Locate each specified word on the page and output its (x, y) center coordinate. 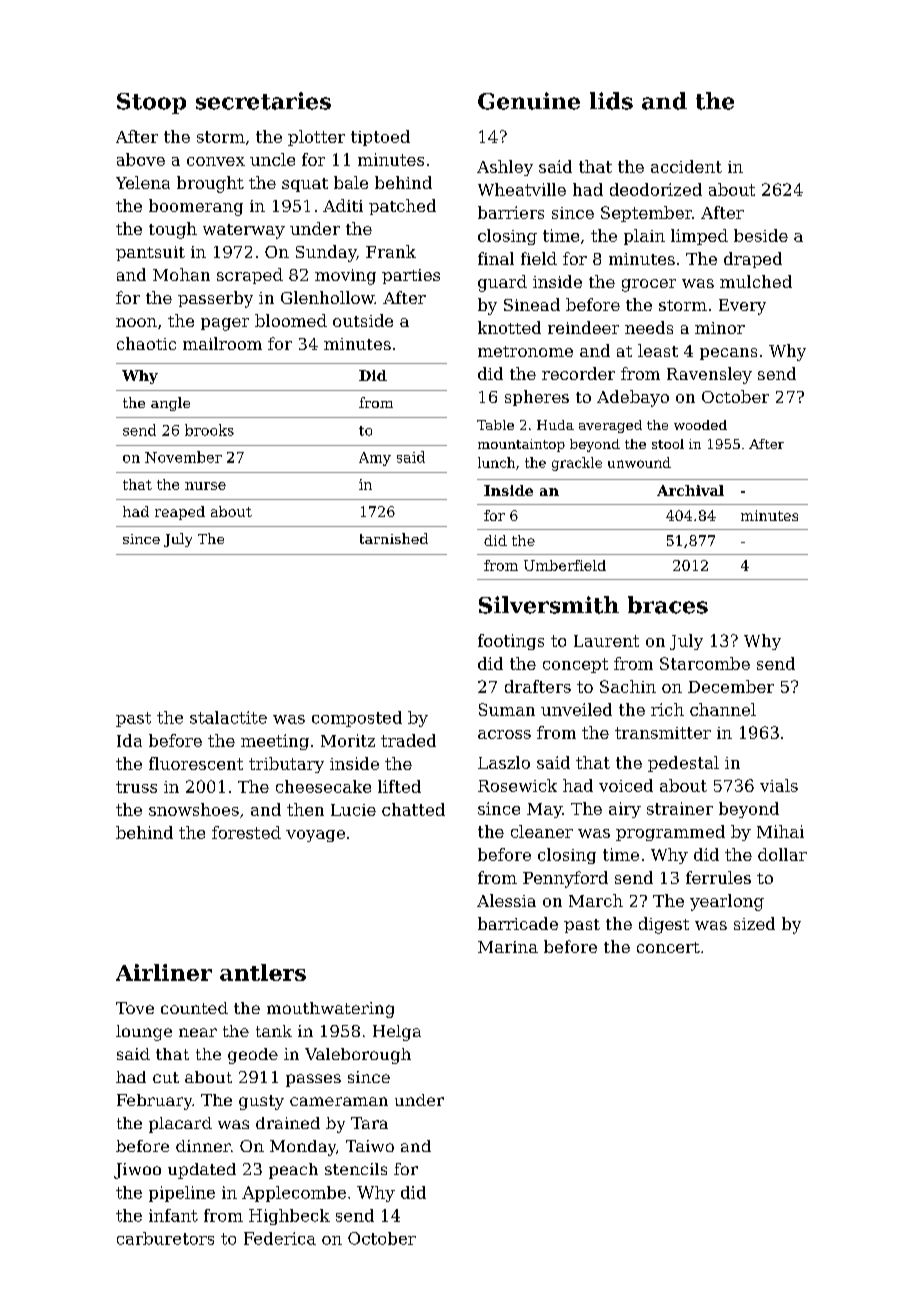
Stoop (151, 103)
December (731, 686)
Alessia (506, 900)
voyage (315, 836)
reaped (180, 513)
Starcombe (705, 663)
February (155, 1102)
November (183, 457)
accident (686, 166)
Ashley (505, 168)
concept (575, 665)
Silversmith (549, 605)
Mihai (780, 831)
